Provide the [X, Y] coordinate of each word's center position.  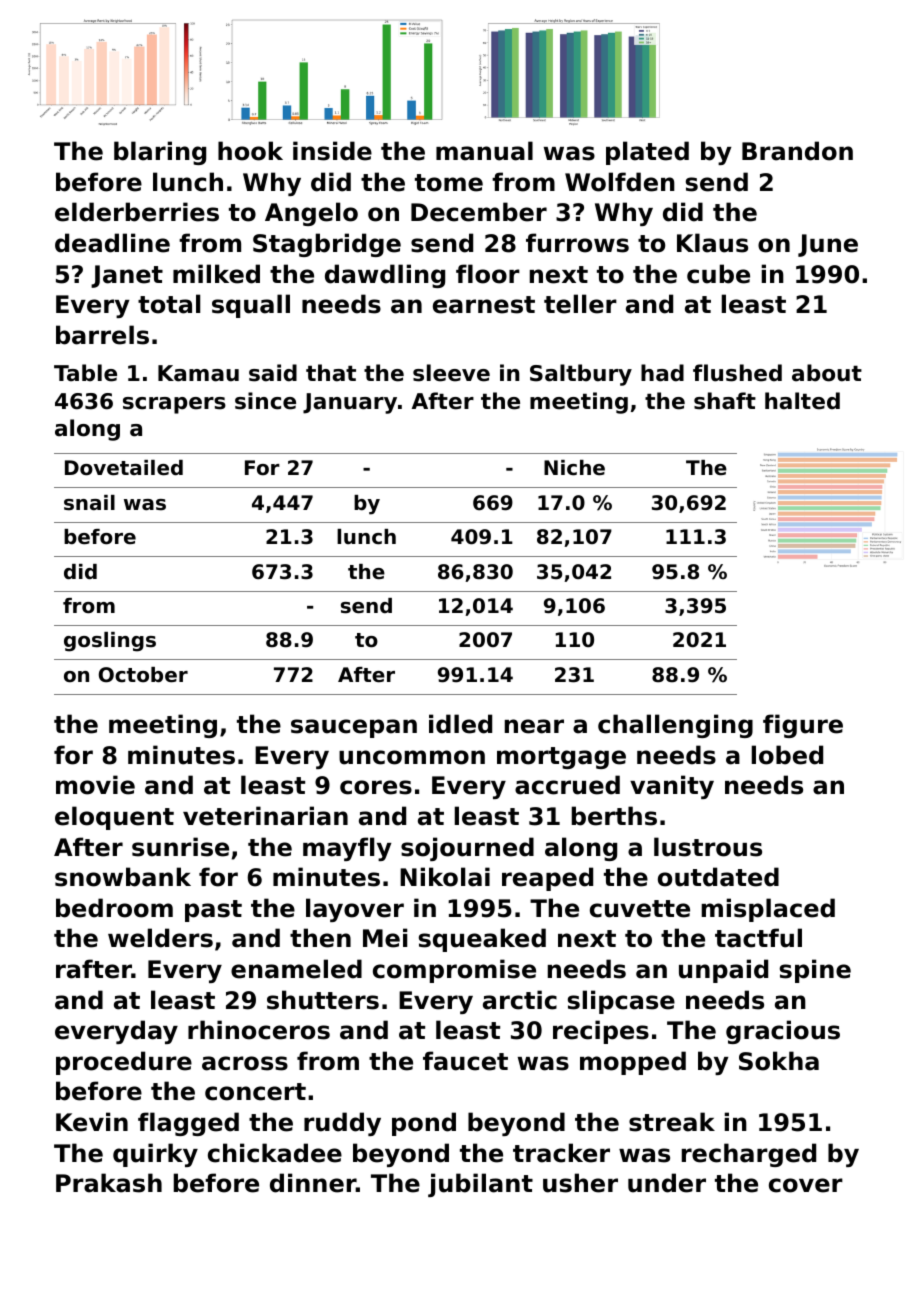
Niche [574, 468]
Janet [127, 276]
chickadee [275, 1153]
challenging [675, 726]
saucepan [354, 728]
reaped [547, 879]
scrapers [174, 405]
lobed [787, 755]
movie [95, 785]
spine [815, 971]
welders [160, 938]
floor [488, 274]
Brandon [797, 151]
